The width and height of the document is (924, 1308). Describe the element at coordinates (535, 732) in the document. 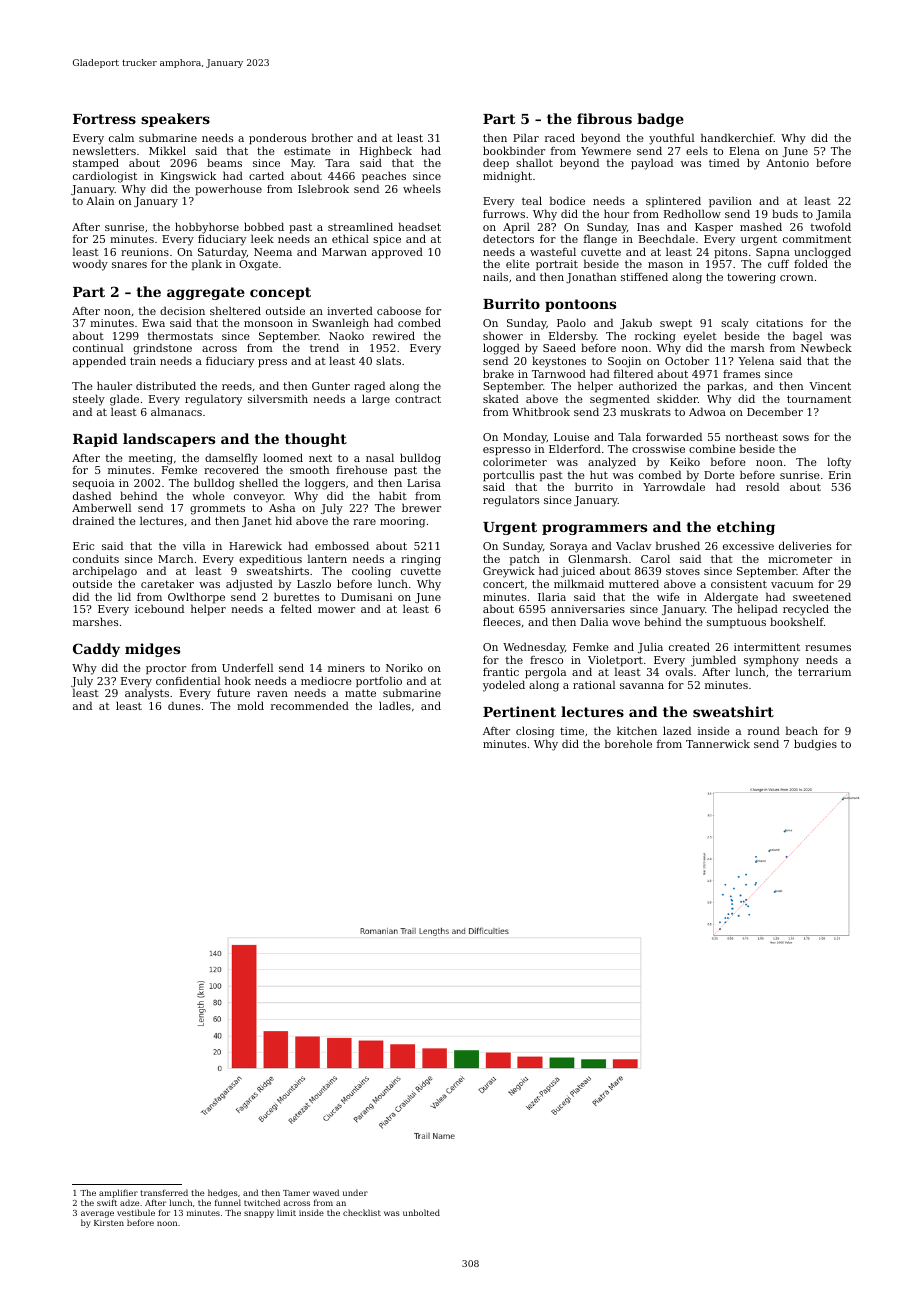

I see `closing` at that location.
